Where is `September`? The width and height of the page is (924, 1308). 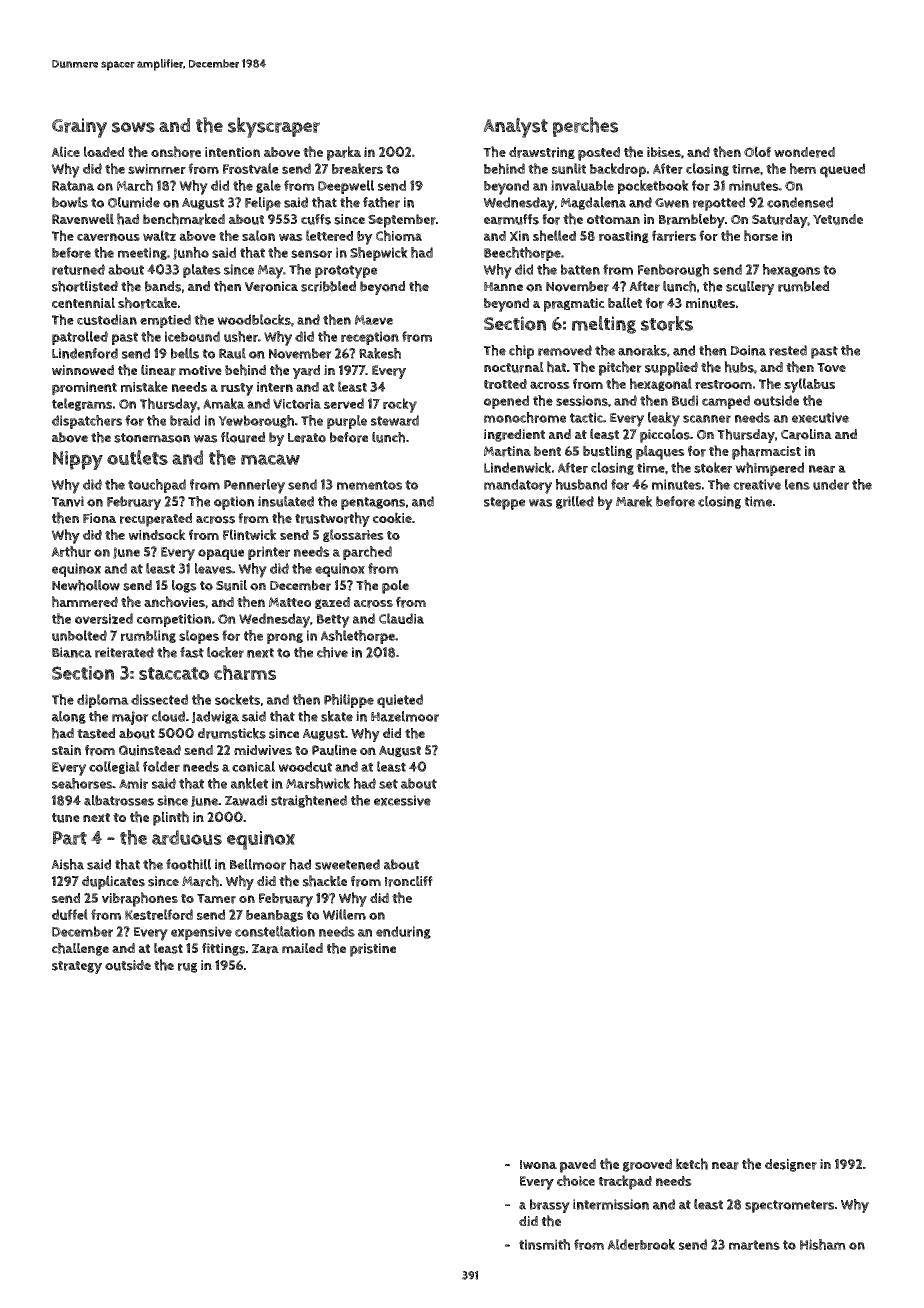
September is located at coordinates (402, 221).
